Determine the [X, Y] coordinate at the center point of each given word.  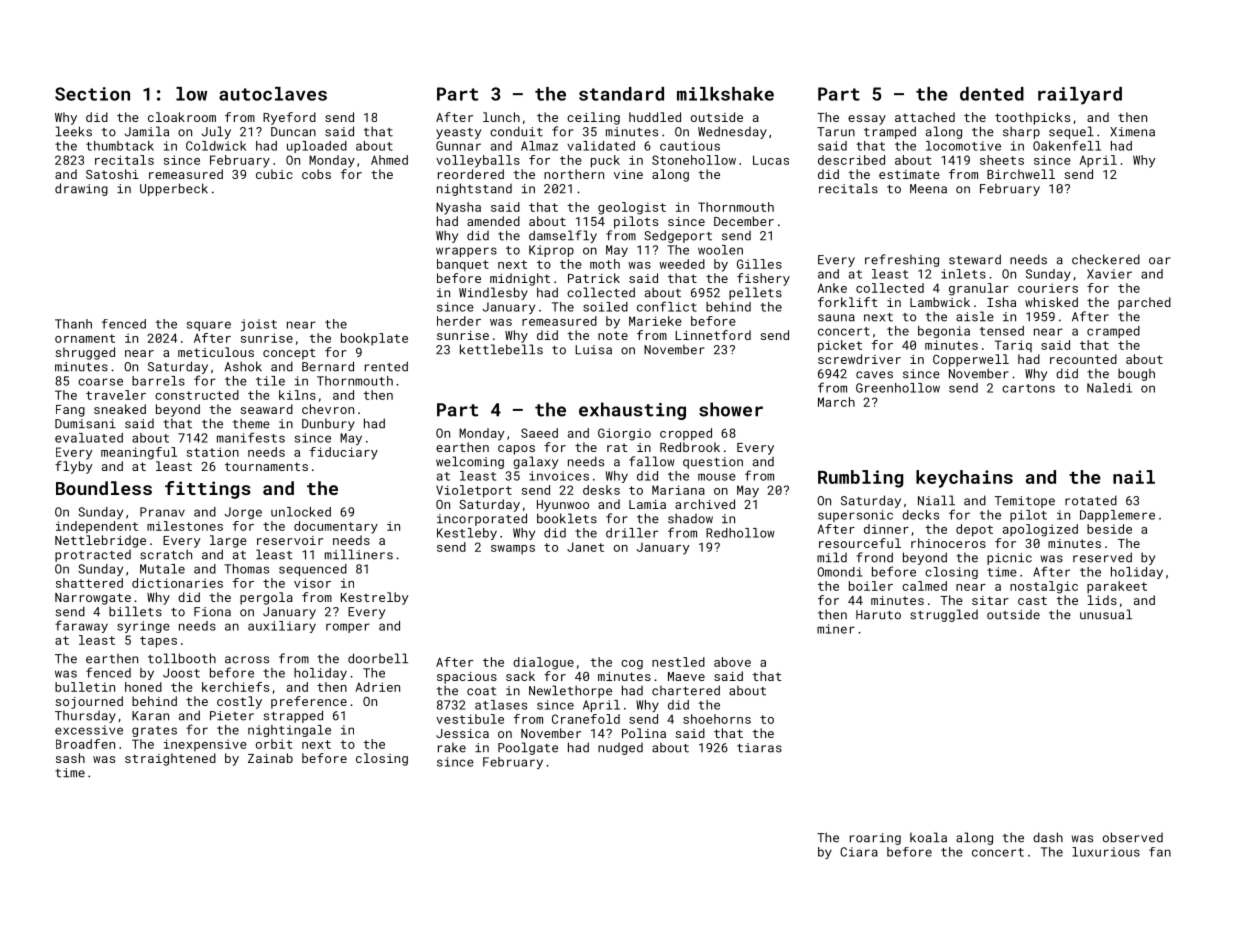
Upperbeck [174, 189]
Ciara [859, 852]
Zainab [270, 758]
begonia [944, 332]
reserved [1102, 557]
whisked [1051, 302]
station [213, 452]
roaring [875, 839]
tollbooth [182, 658]
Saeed [539, 433]
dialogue [543, 663]
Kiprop [551, 251]
